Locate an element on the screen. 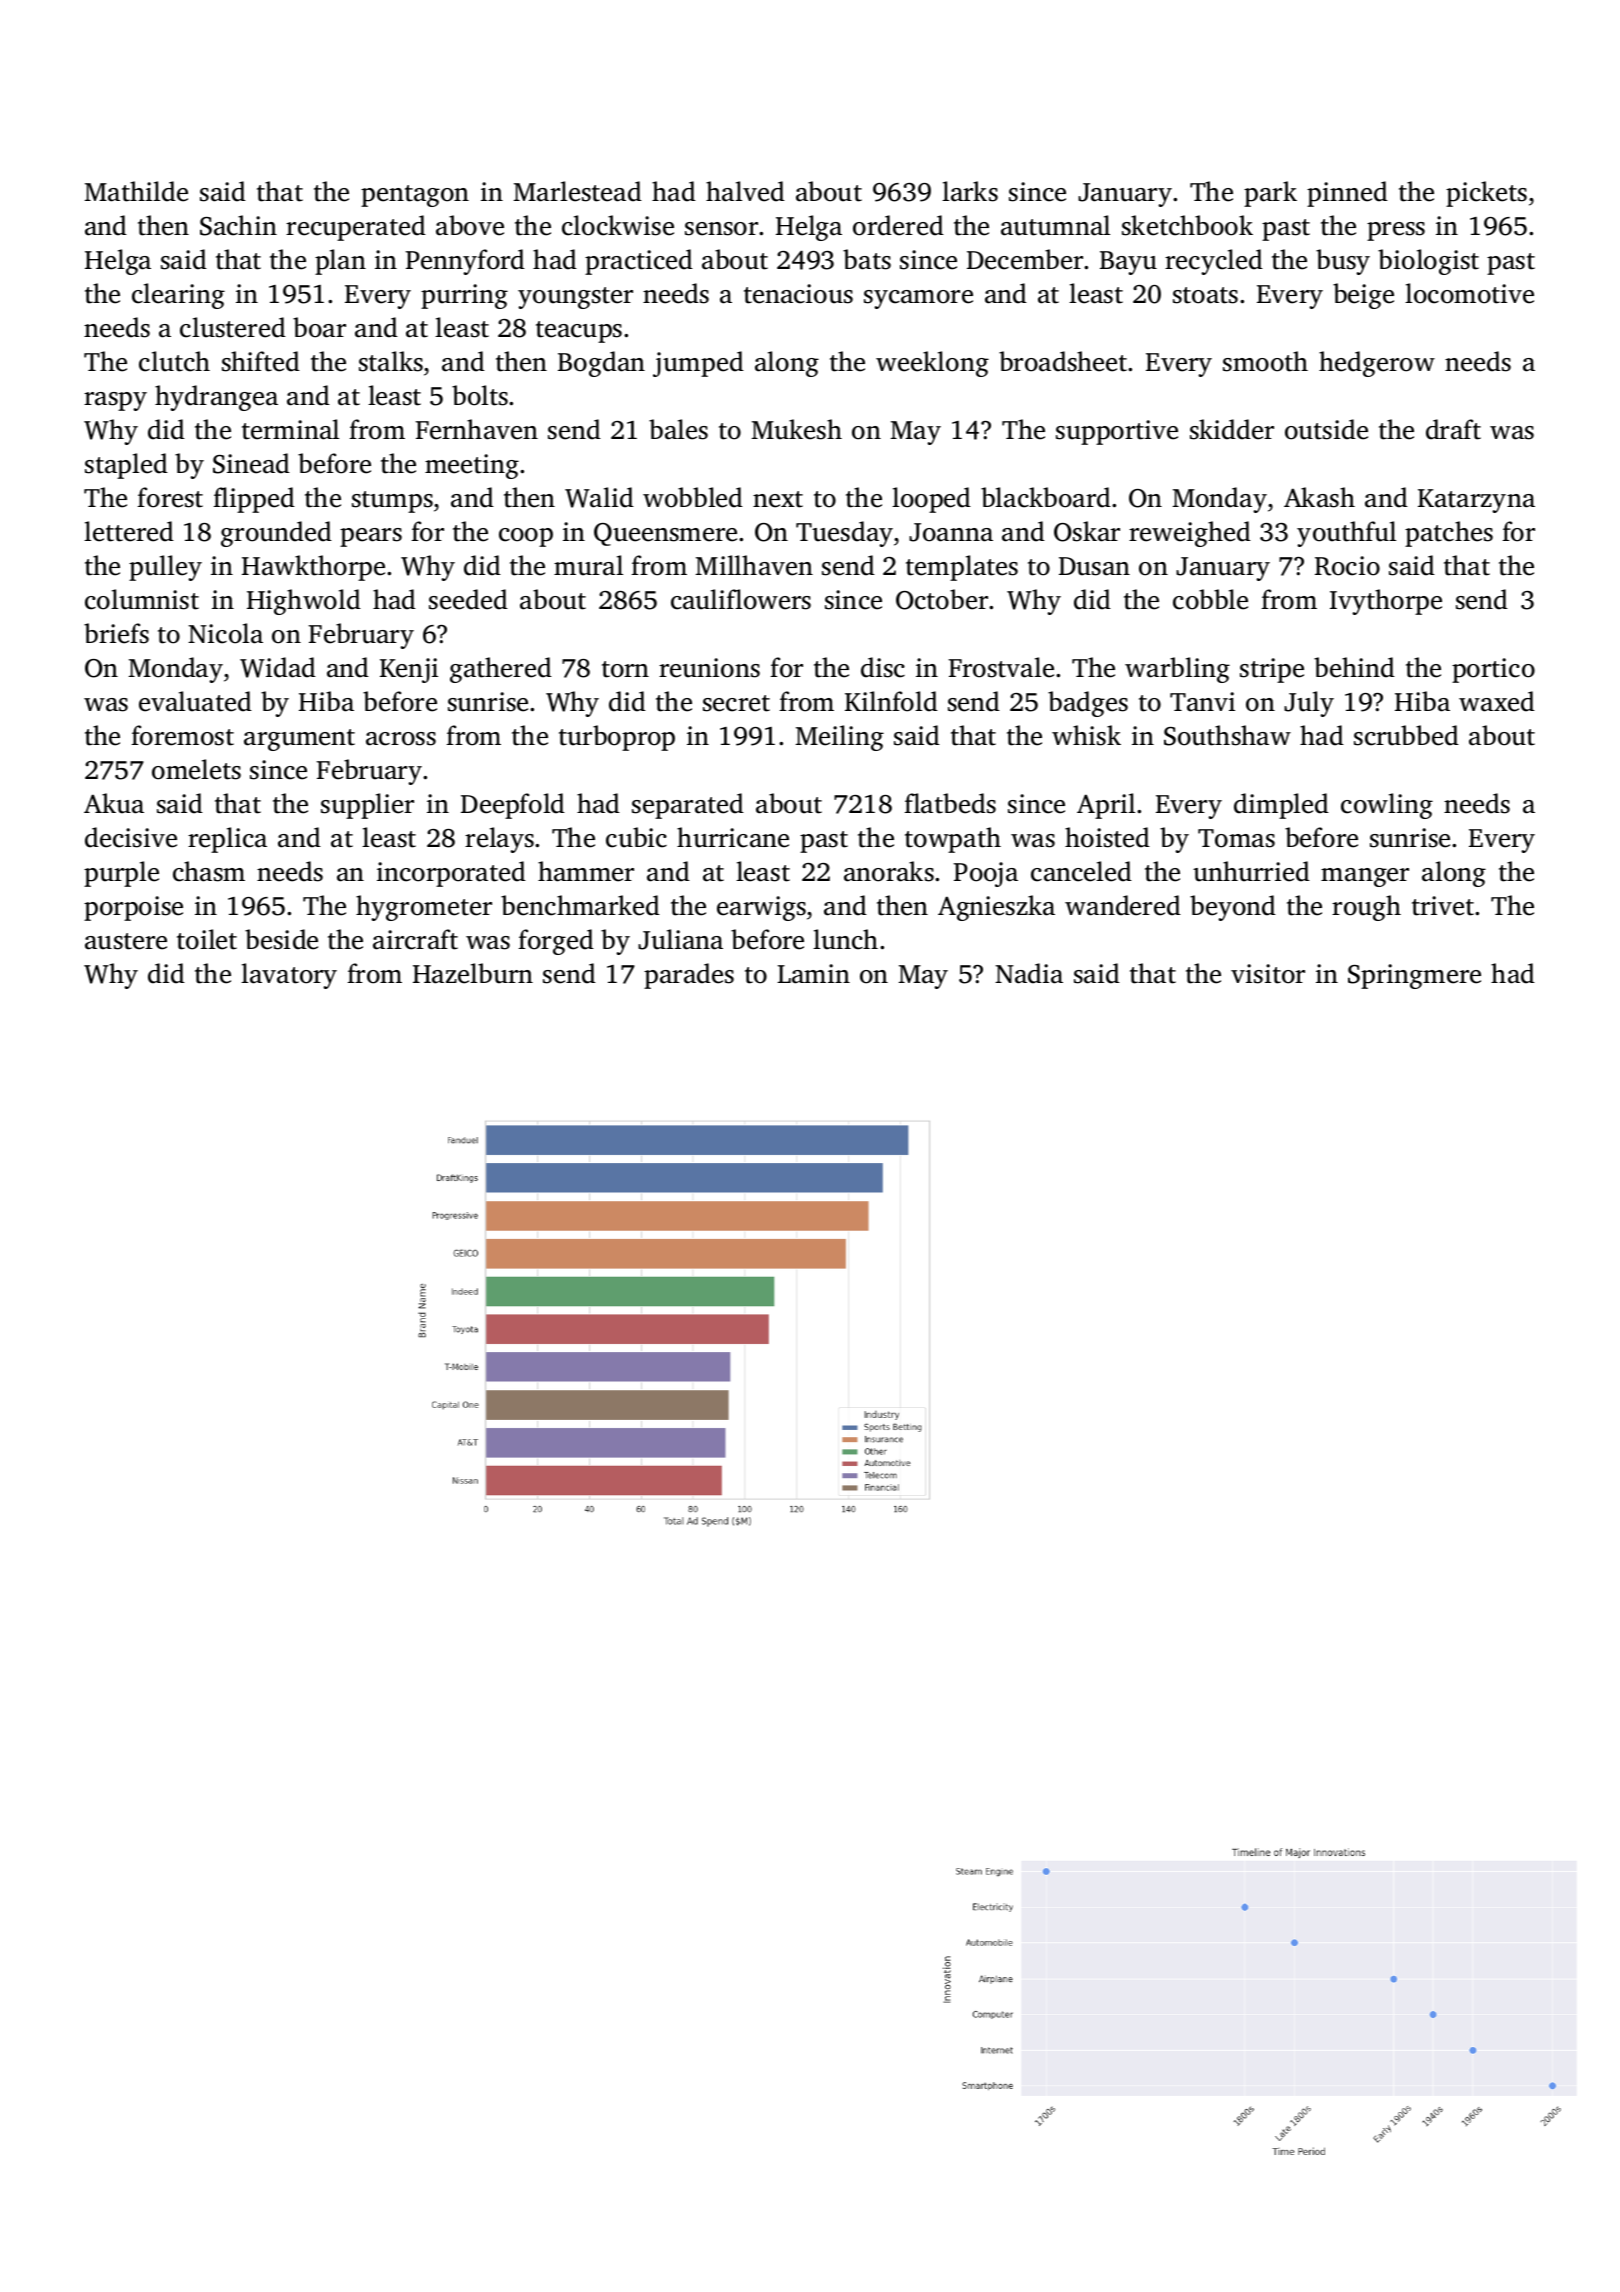 Image resolution: width=1620 pixels, height=2292 pixels. locomotive is located at coordinates (1469, 293).
